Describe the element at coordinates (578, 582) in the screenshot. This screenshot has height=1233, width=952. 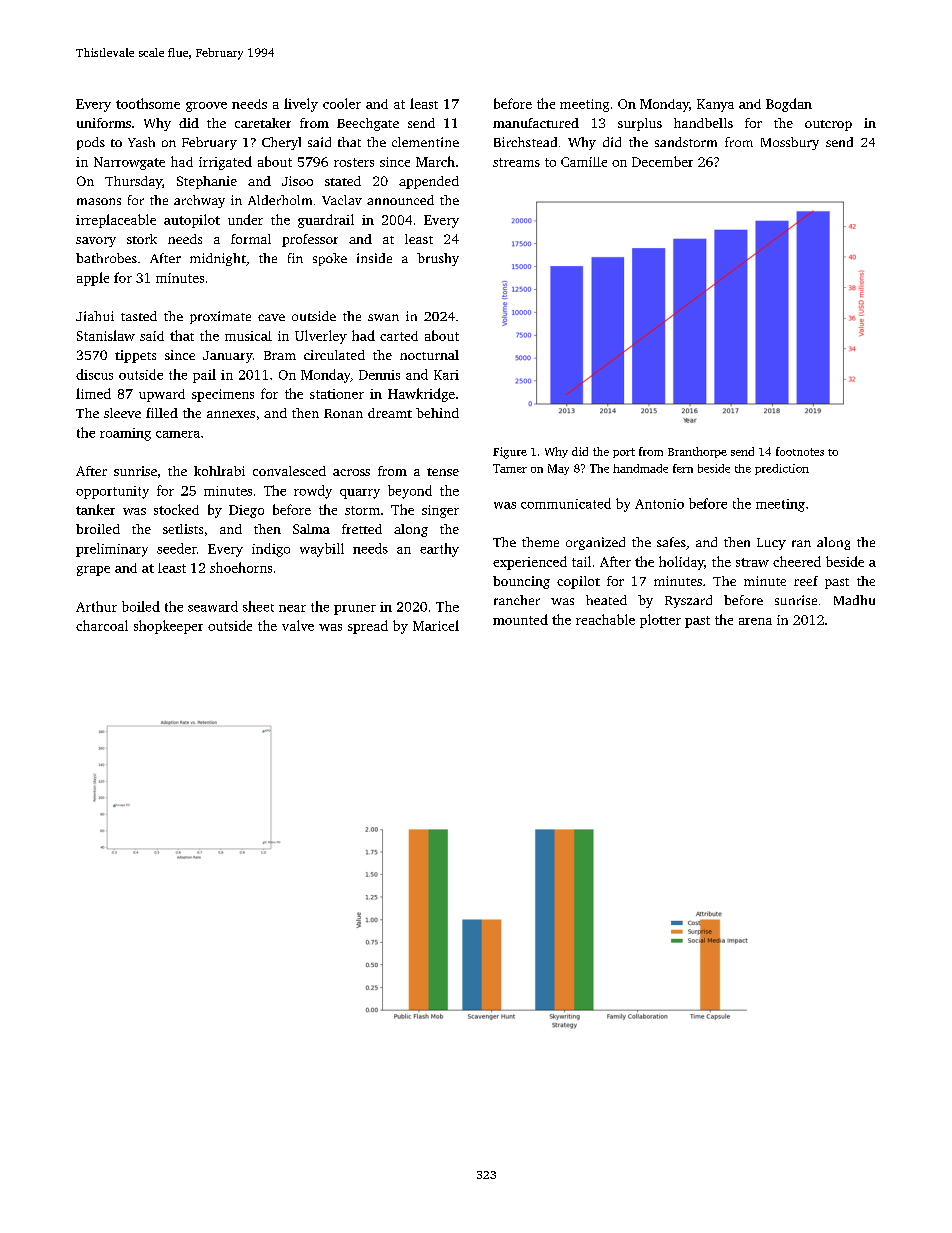
I see `copilot` at that location.
